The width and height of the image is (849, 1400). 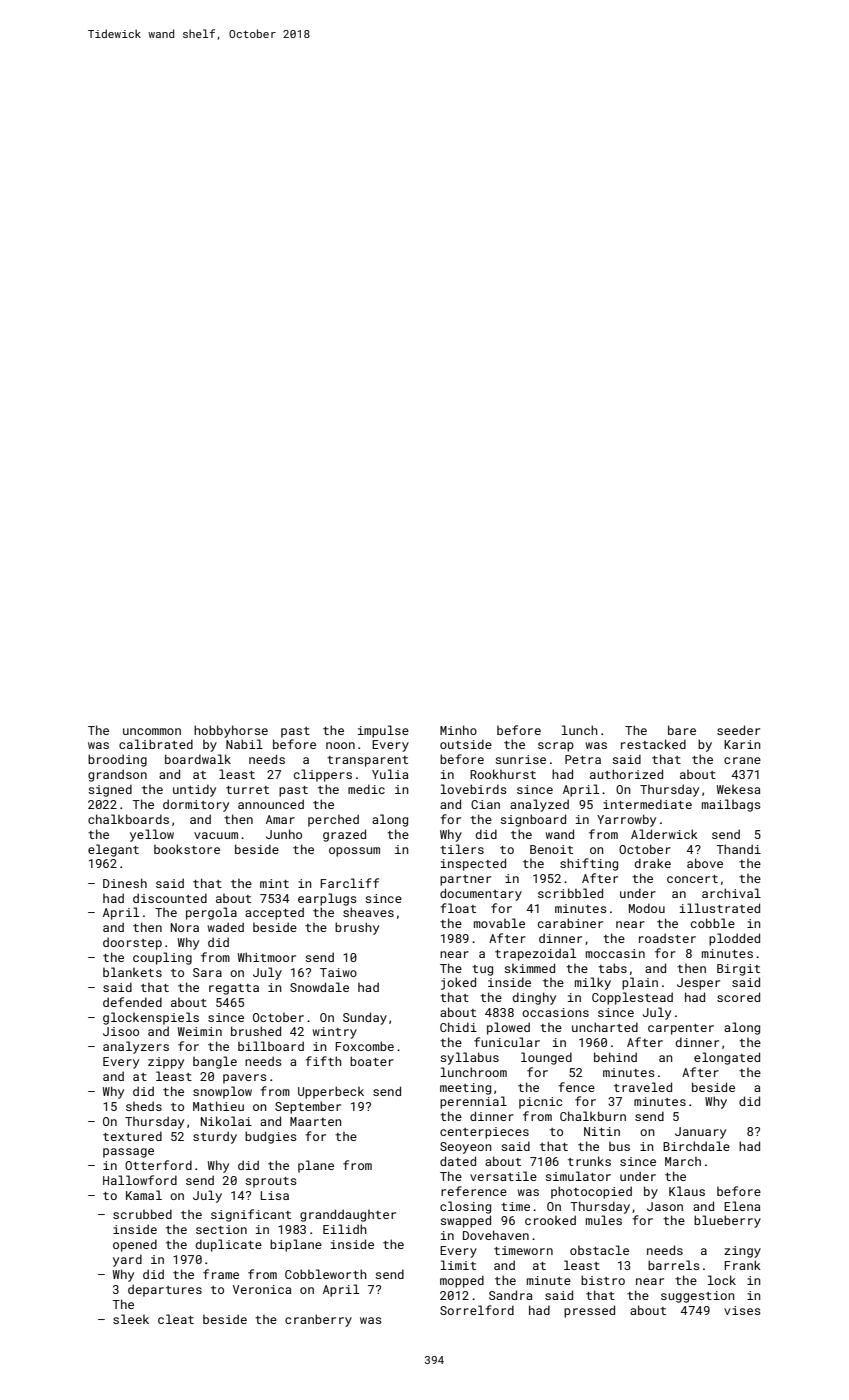 I want to click on hobbyhorse, so click(x=231, y=731).
